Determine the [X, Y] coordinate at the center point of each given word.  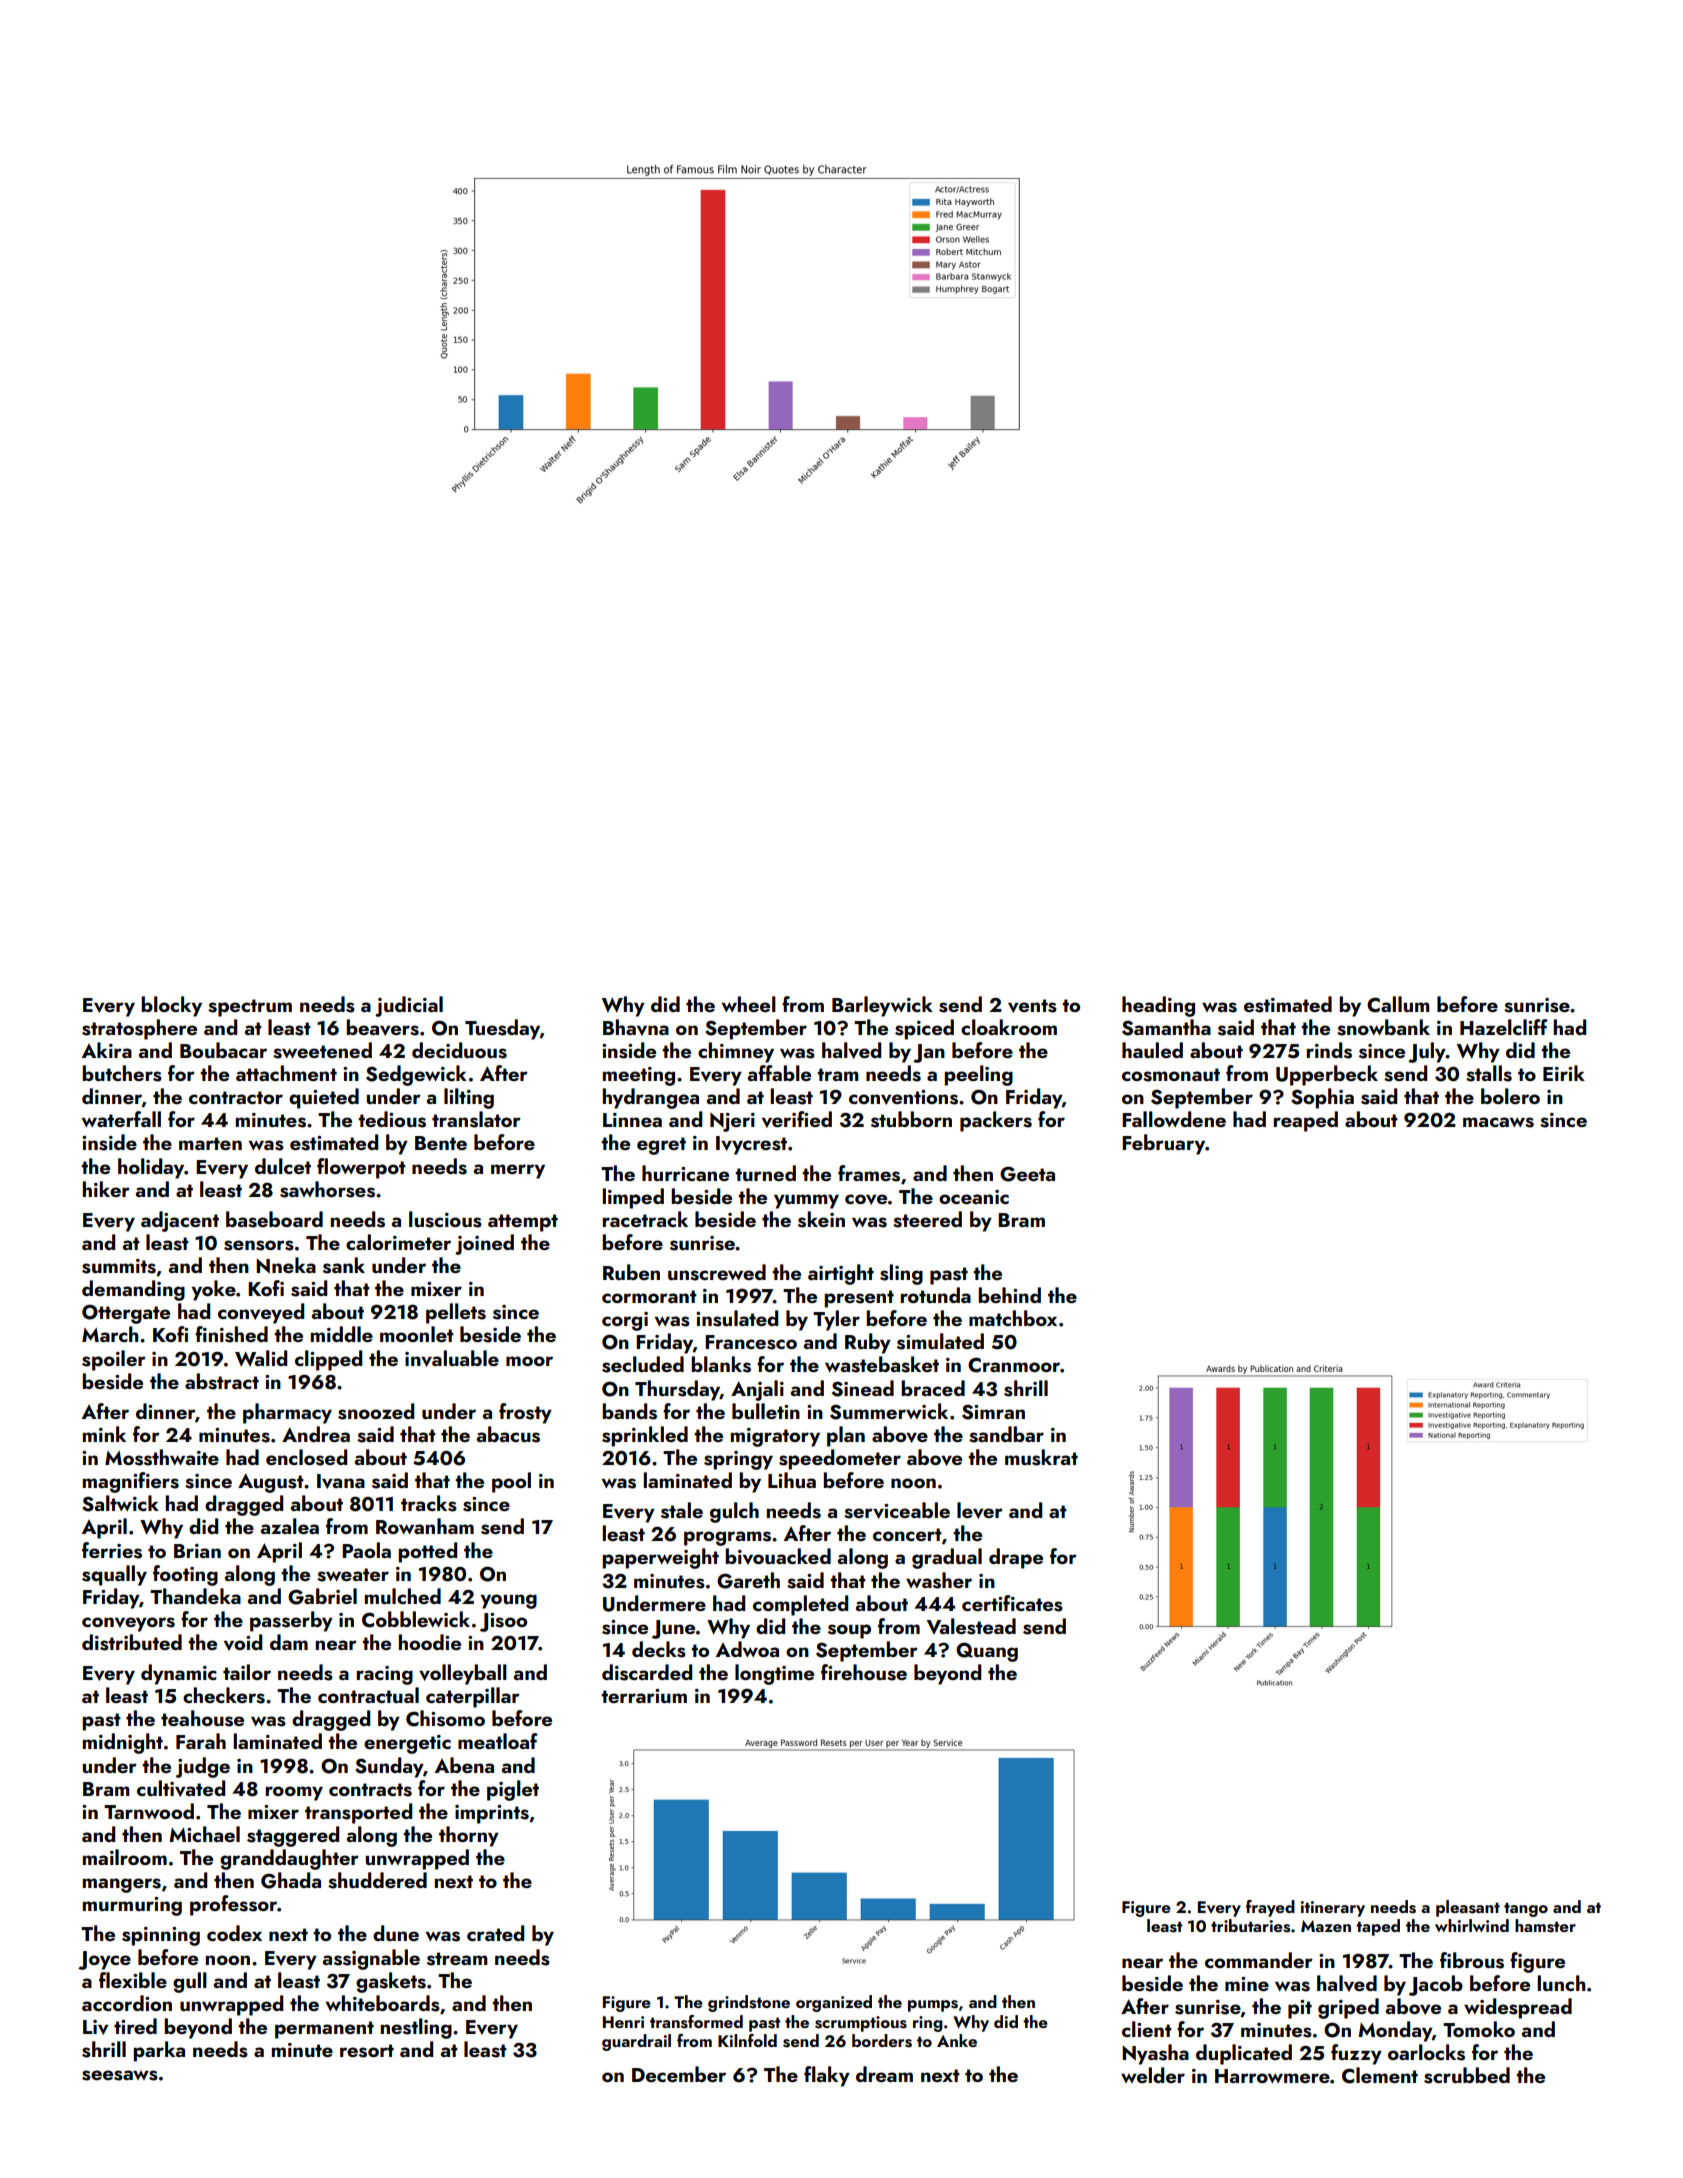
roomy [294, 1793]
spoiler [114, 1360]
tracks [429, 1503]
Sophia [1322, 1098]
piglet [513, 1790]
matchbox [1013, 1318]
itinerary [1333, 1909]
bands [629, 1411]
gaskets [391, 1982]
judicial [409, 1006]
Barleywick [882, 1006]
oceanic [974, 1197]
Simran [993, 1412]
